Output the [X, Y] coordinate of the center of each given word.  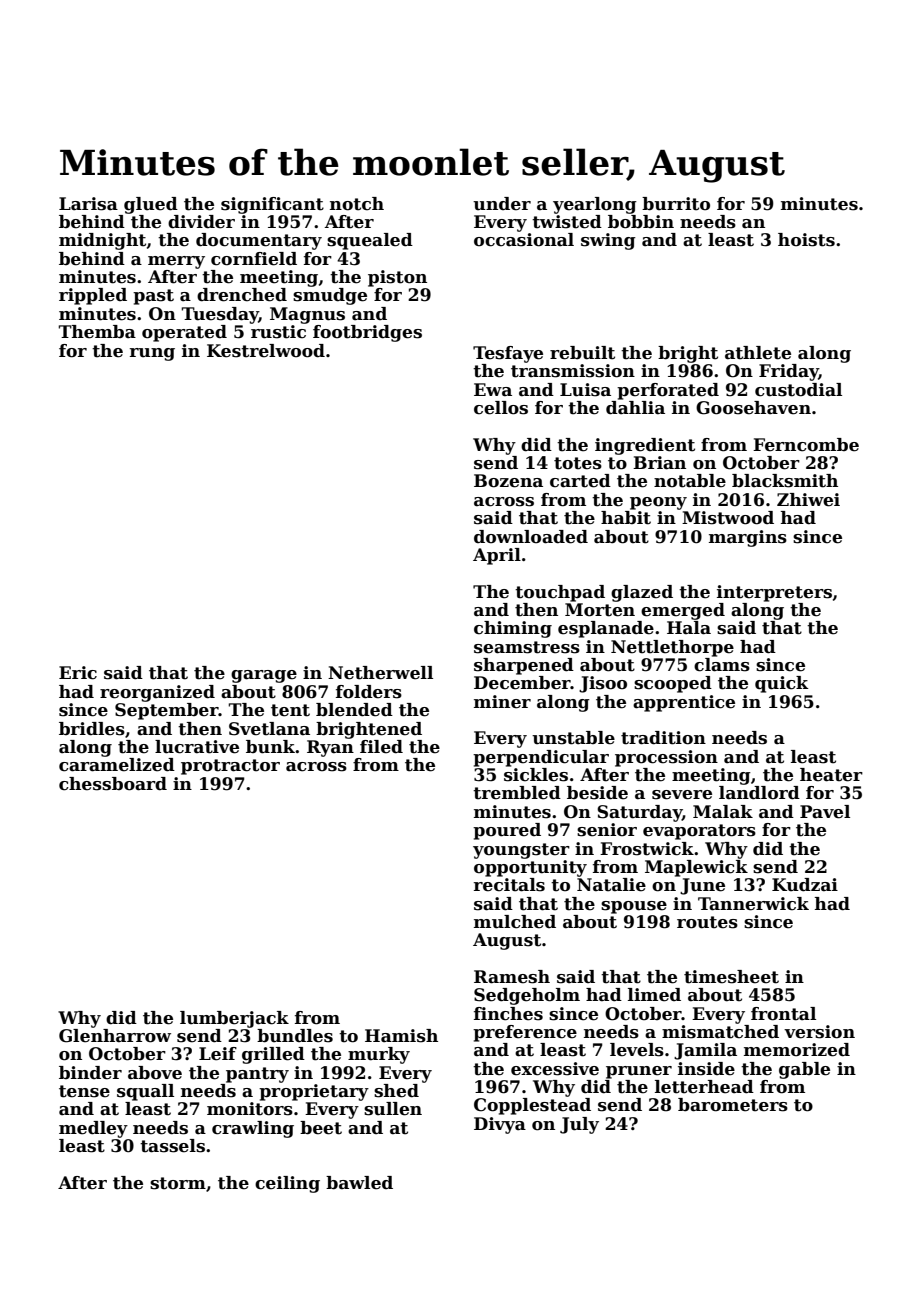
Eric [78, 673]
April [497, 556]
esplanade [606, 629]
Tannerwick [753, 904]
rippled [93, 296]
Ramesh [512, 977]
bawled [359, 1183]
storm [178, 1183]
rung [152, 354]
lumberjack [234, 1019]
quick [782, 684]
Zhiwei [808, 500]
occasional [524, 240]
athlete [758, 353]
